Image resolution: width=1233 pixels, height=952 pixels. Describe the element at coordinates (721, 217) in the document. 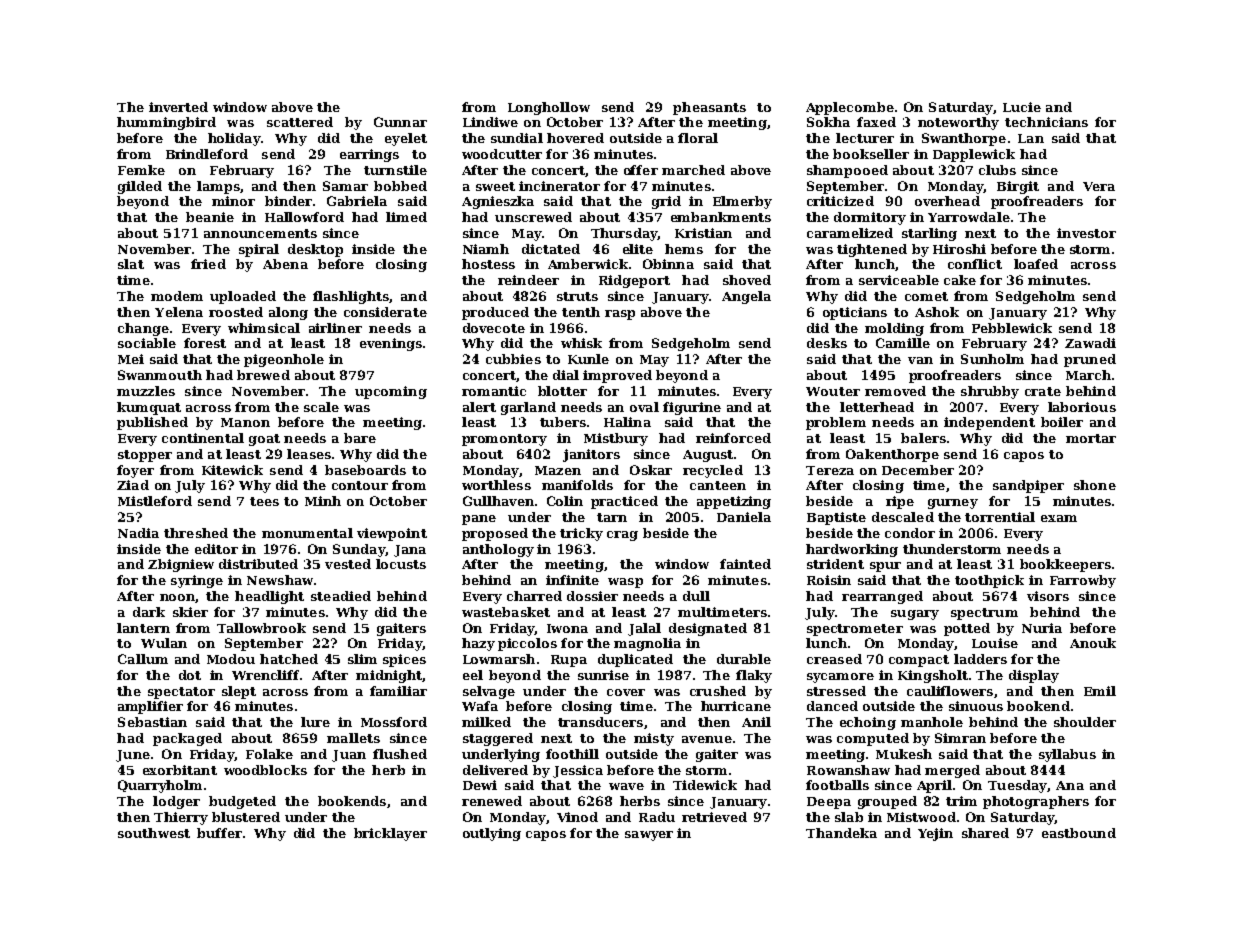

I see `embankments` at that location.
